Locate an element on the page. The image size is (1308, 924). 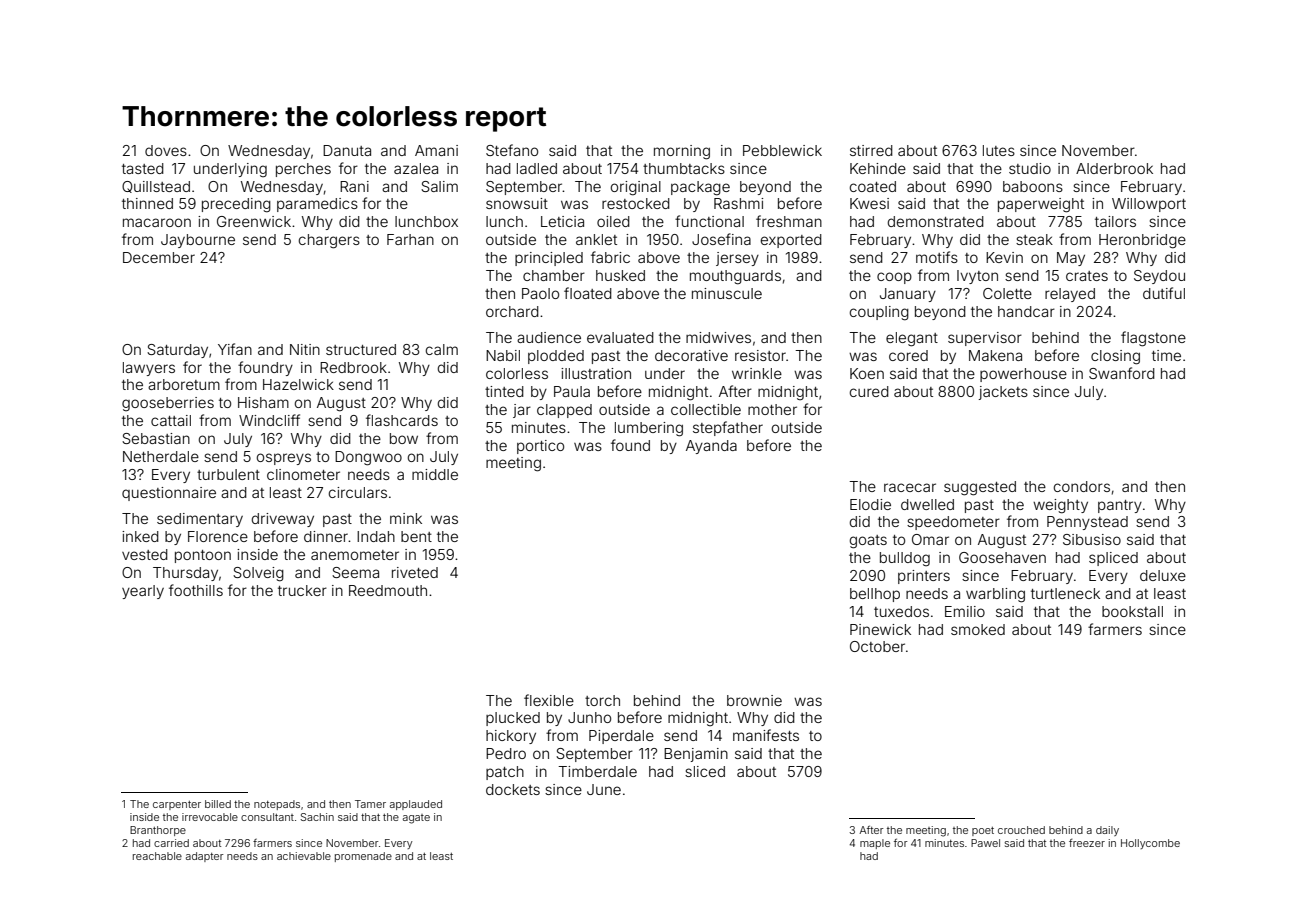
Ivyton is located at coordinates (977, 277).
